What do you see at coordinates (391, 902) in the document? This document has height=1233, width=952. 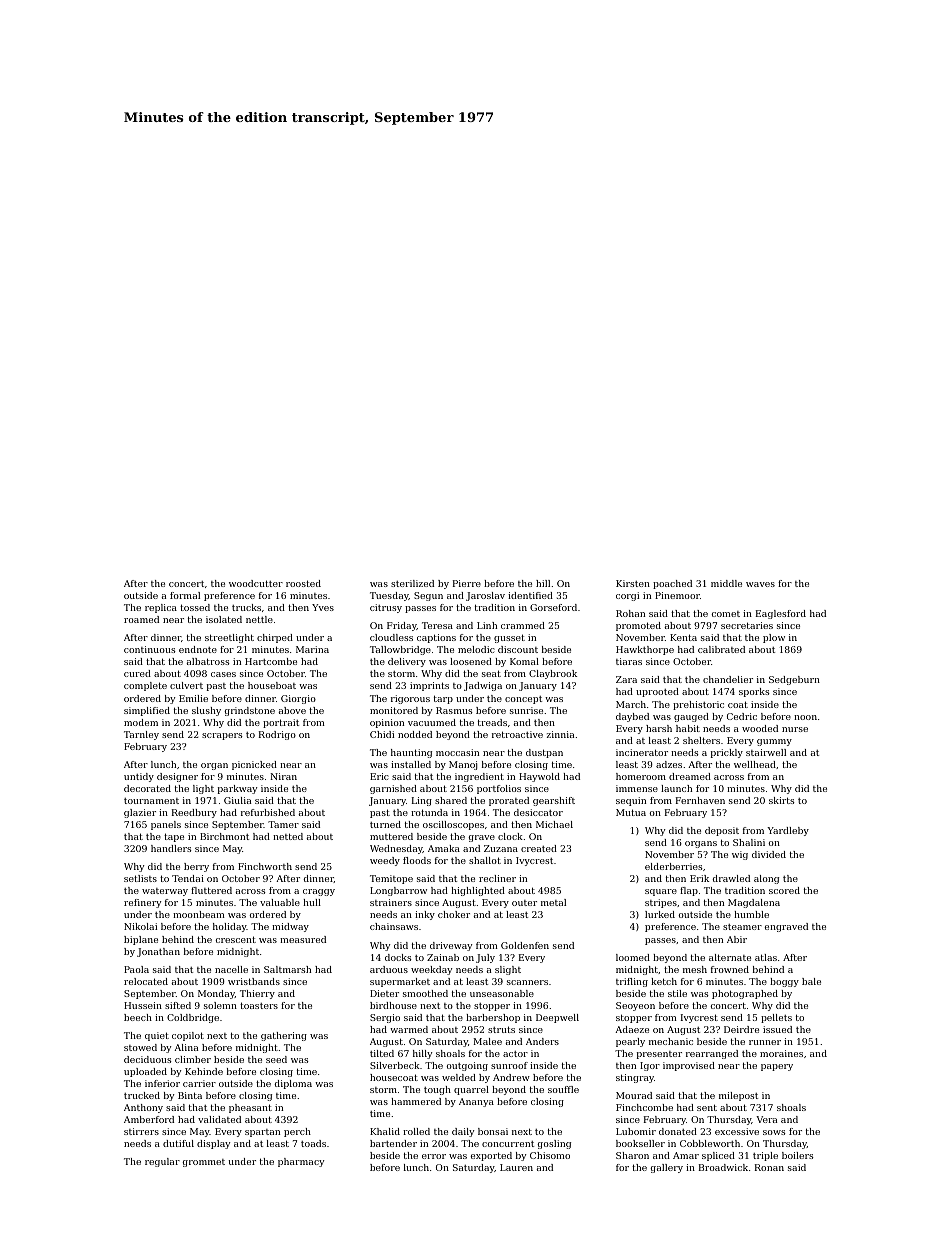 I see `strainers` at bounding box center [391, 902].
